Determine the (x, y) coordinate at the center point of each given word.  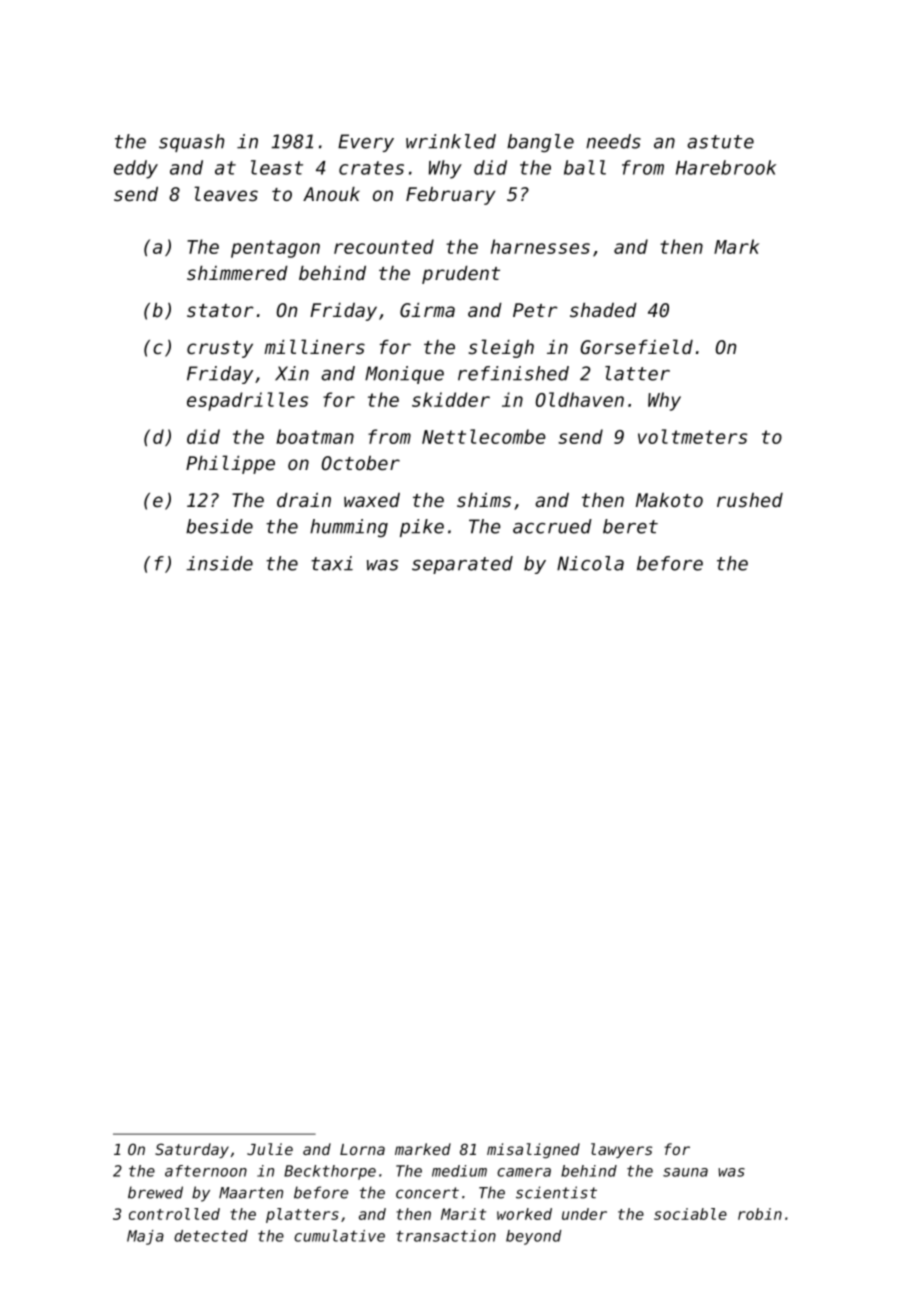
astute (720, 142)
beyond (533, 1237)
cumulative (339, 1236)
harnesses (540, 246)
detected (211, 1236)
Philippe (230, 464)
